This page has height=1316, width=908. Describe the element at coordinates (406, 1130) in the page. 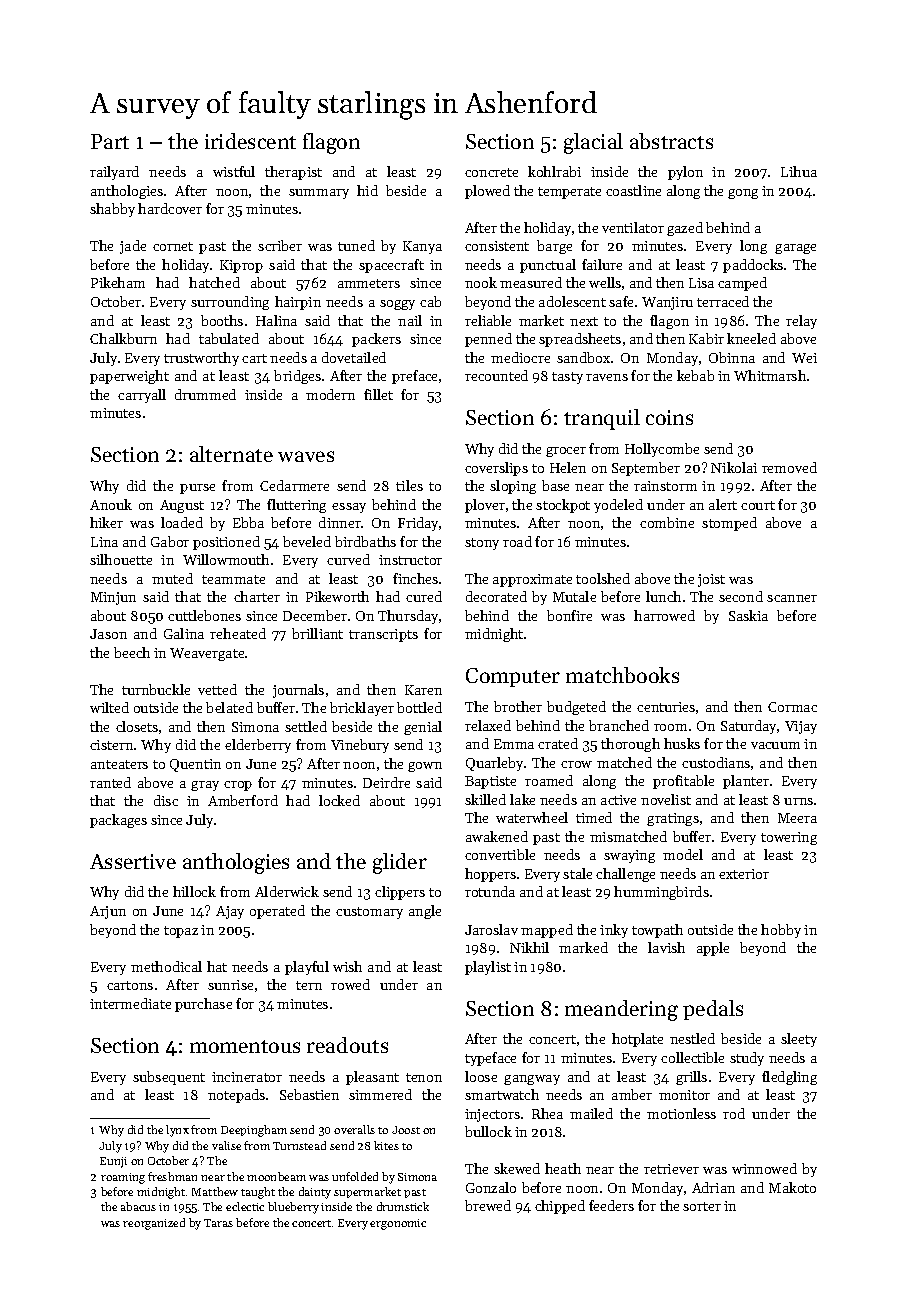

I see `Joost` at that location.
